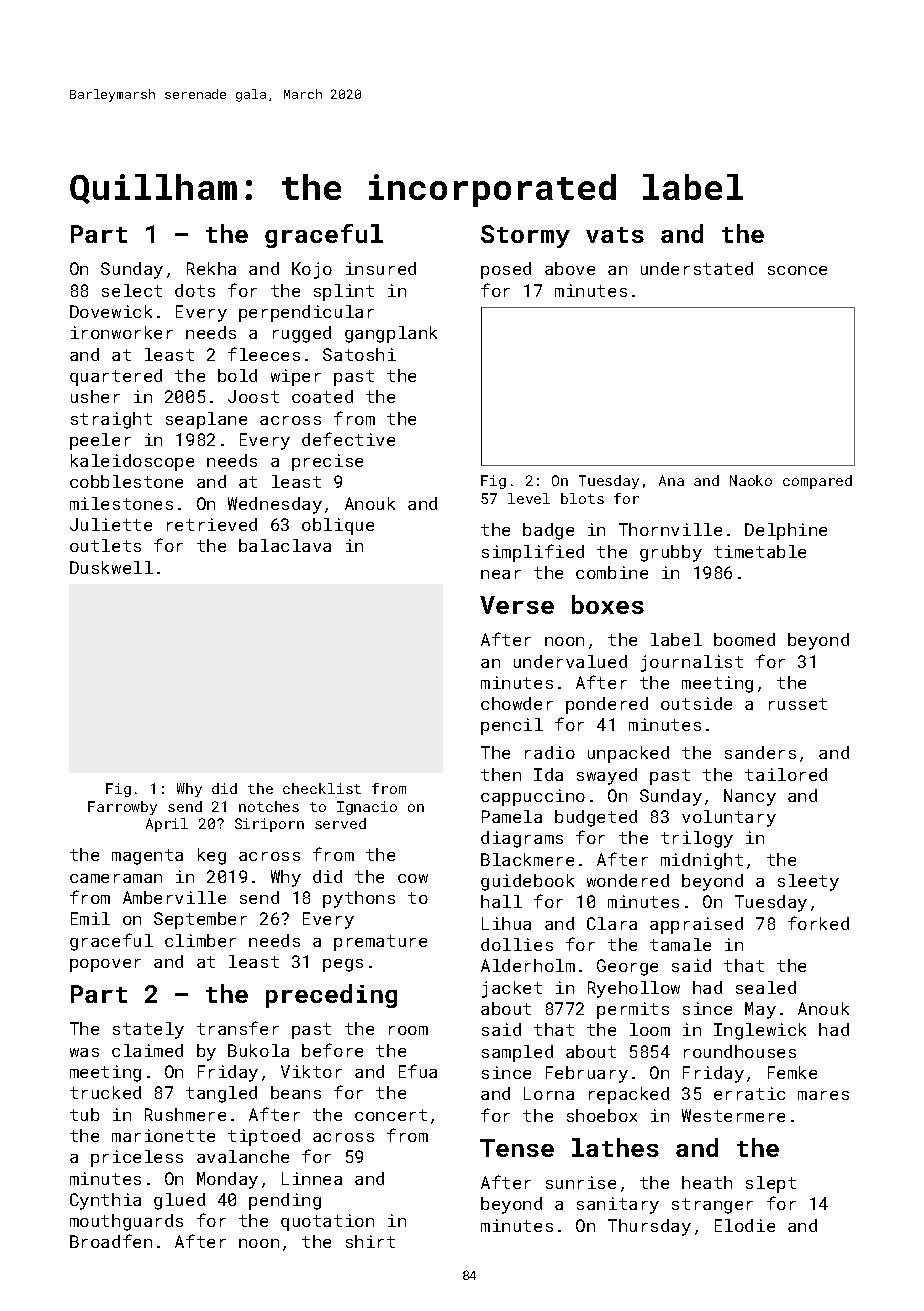 The height and width of the screenshot is (1311, 924). I want to click on Dovewick, so click(111, 311).
